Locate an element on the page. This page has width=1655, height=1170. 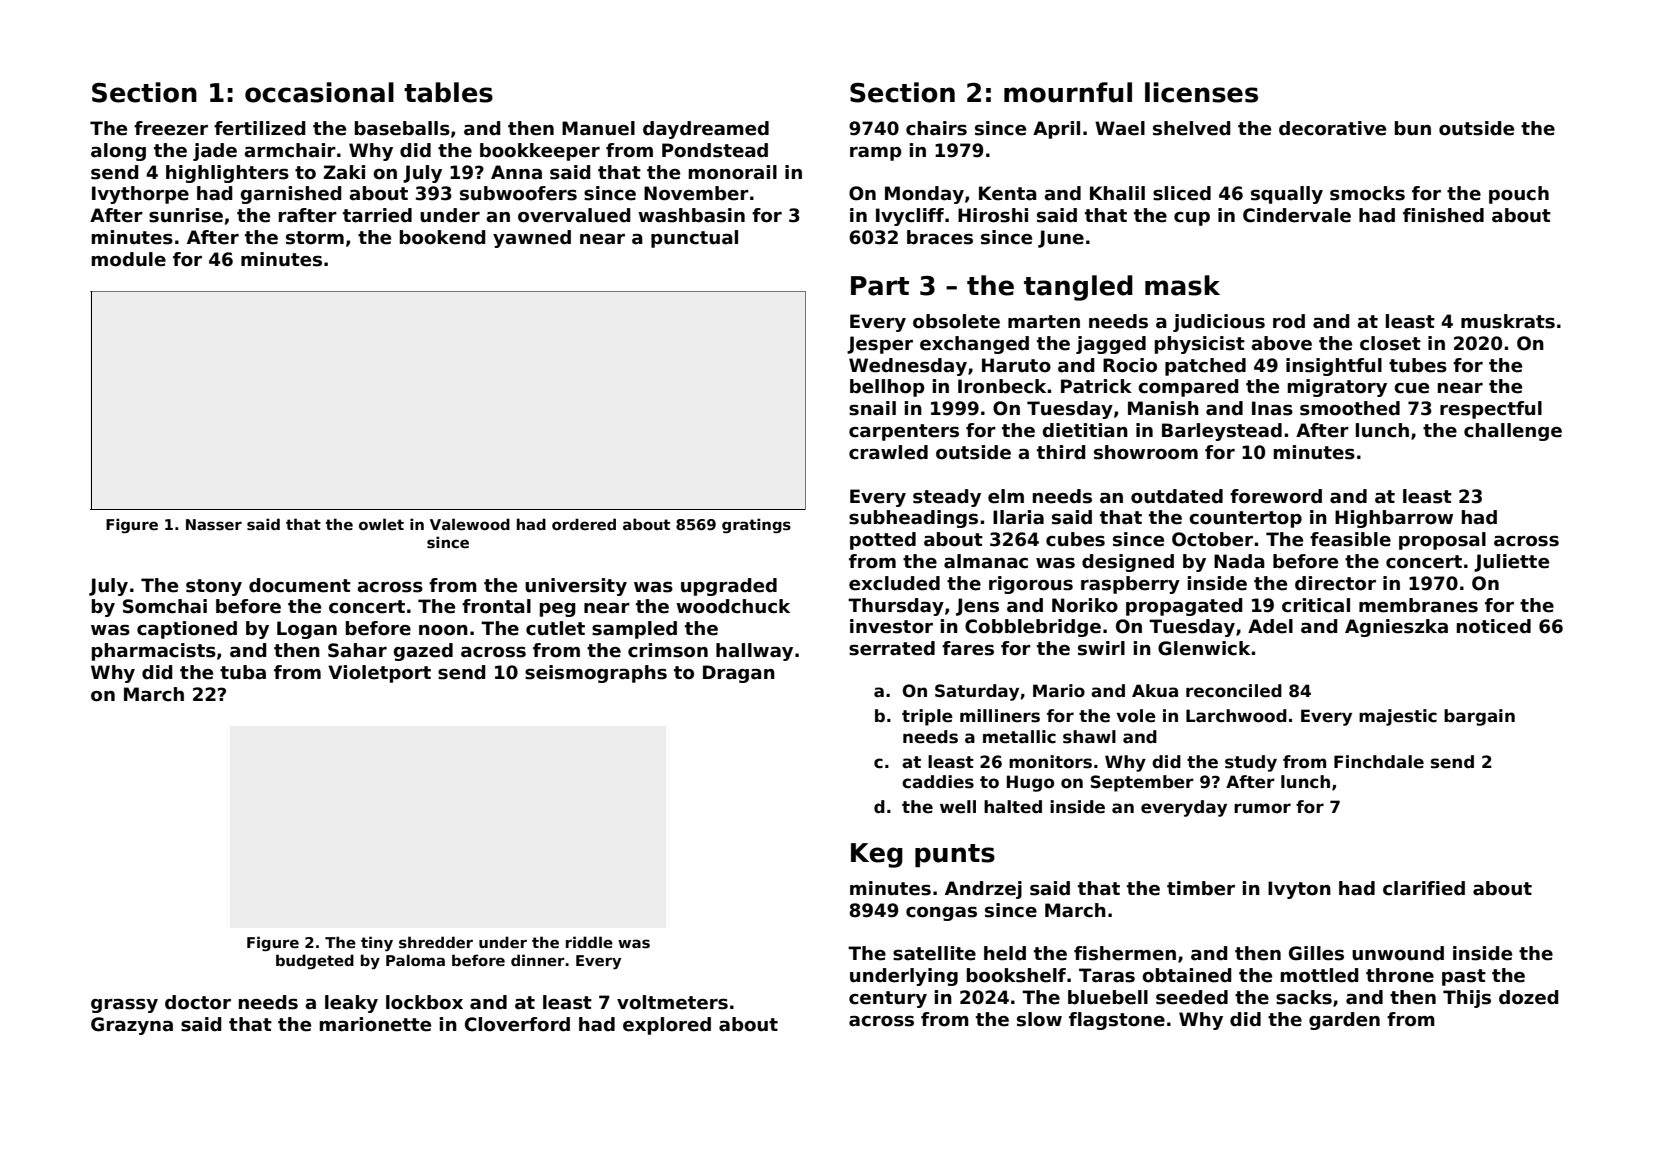
mournful is located at coordinates (1068, 92).
